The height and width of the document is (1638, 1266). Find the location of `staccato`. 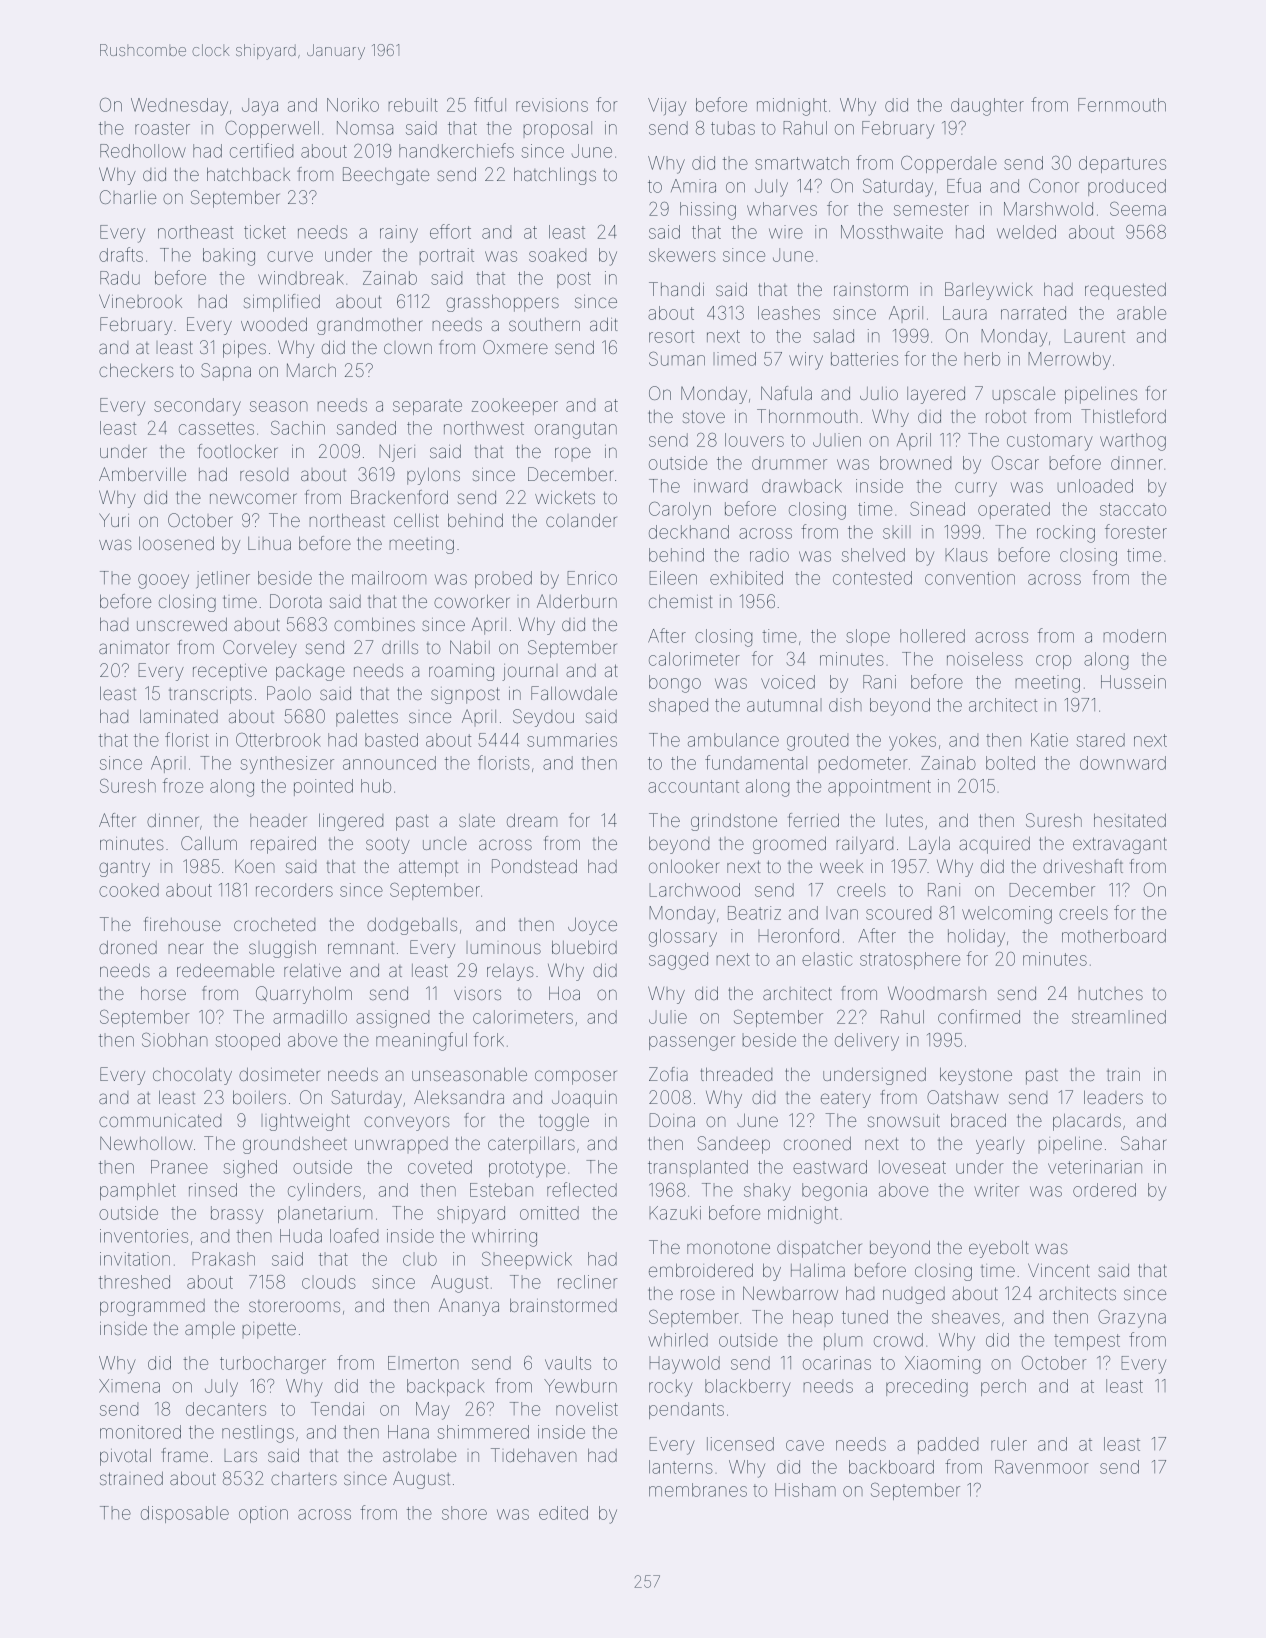

staccato is located at coordinates (1133, 509).
